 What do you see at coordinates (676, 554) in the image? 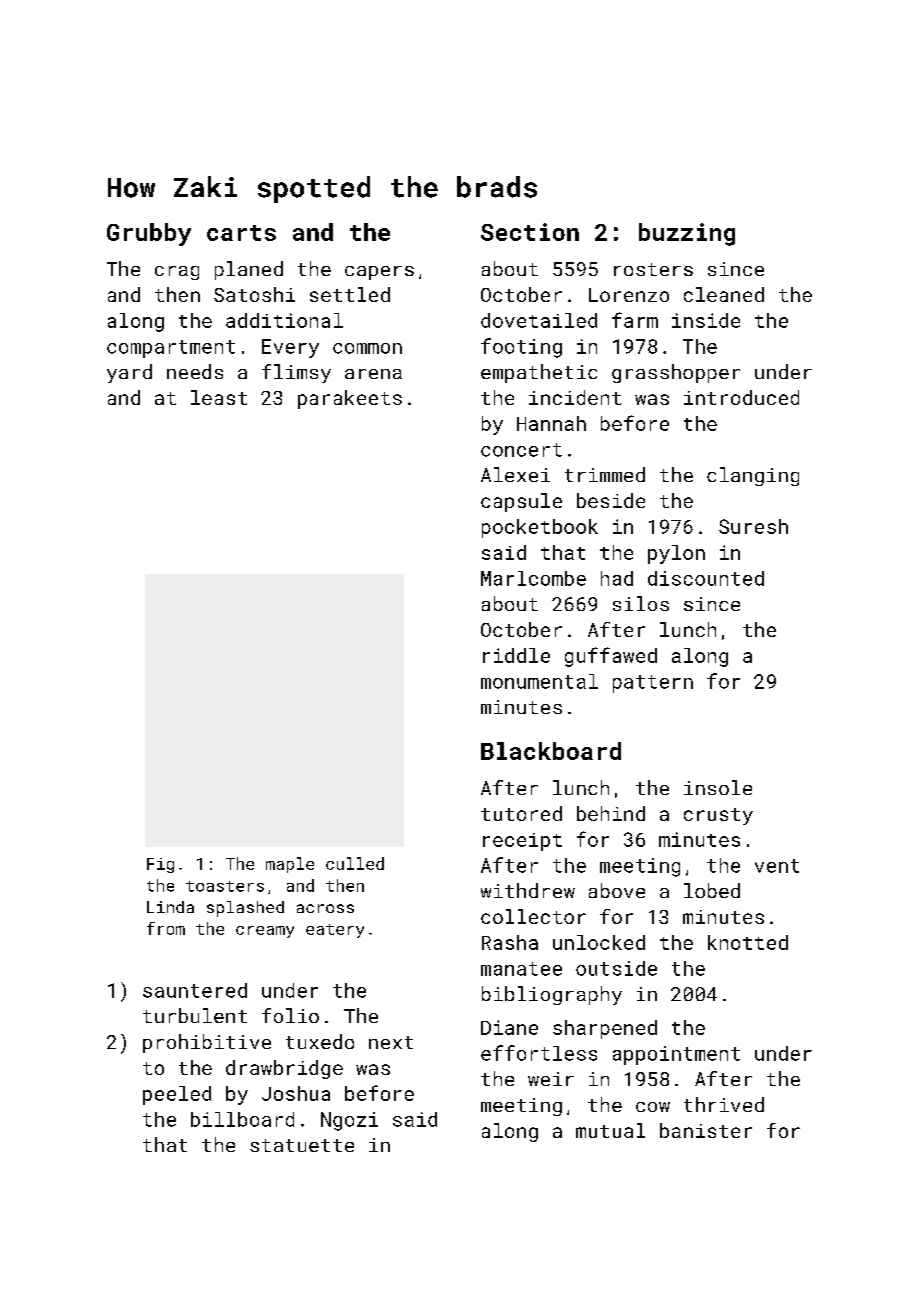
I see `pylon` at bounding box center [676, 554].
